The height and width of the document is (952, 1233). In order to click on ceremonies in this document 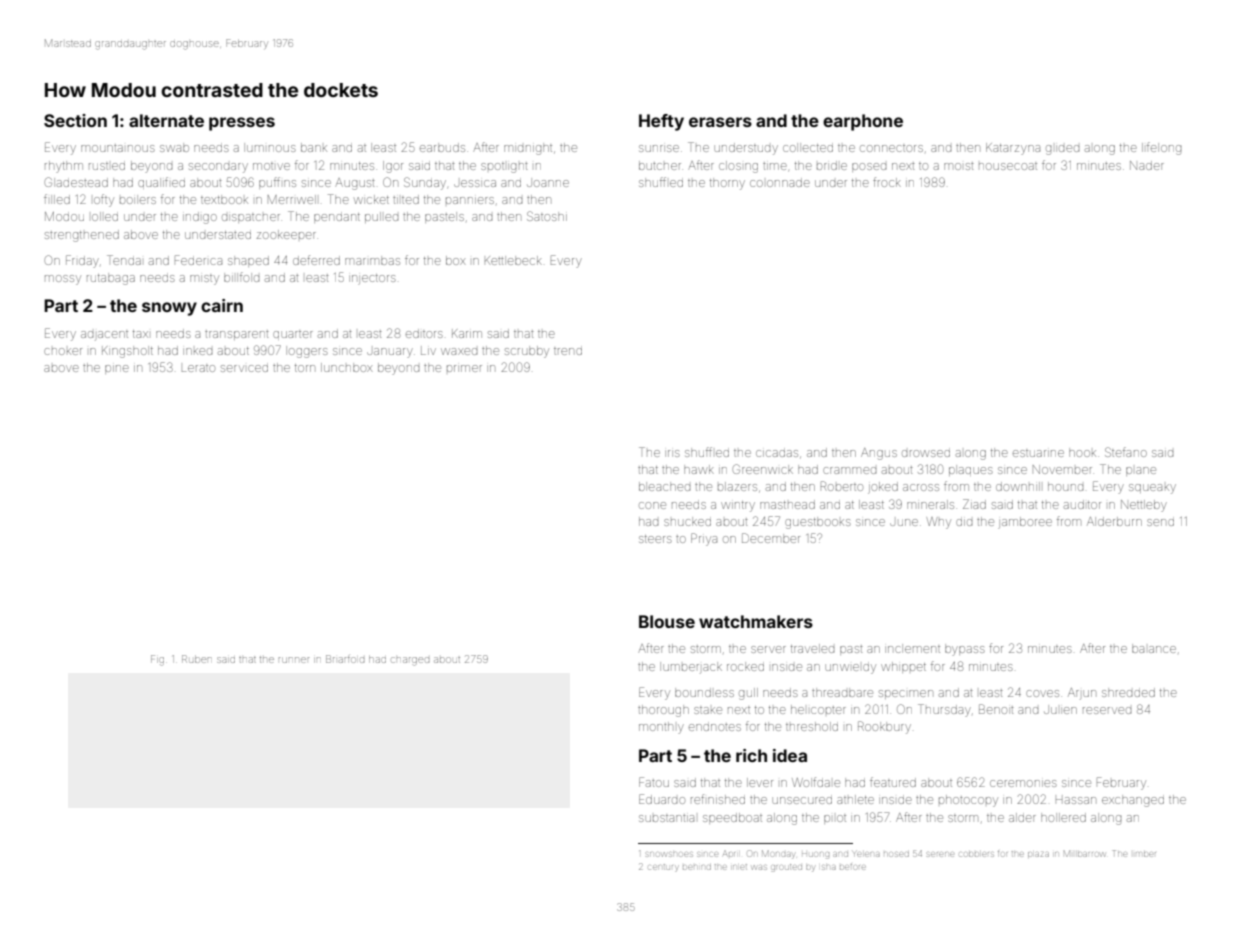, I will do `click(1023, 783)`.
